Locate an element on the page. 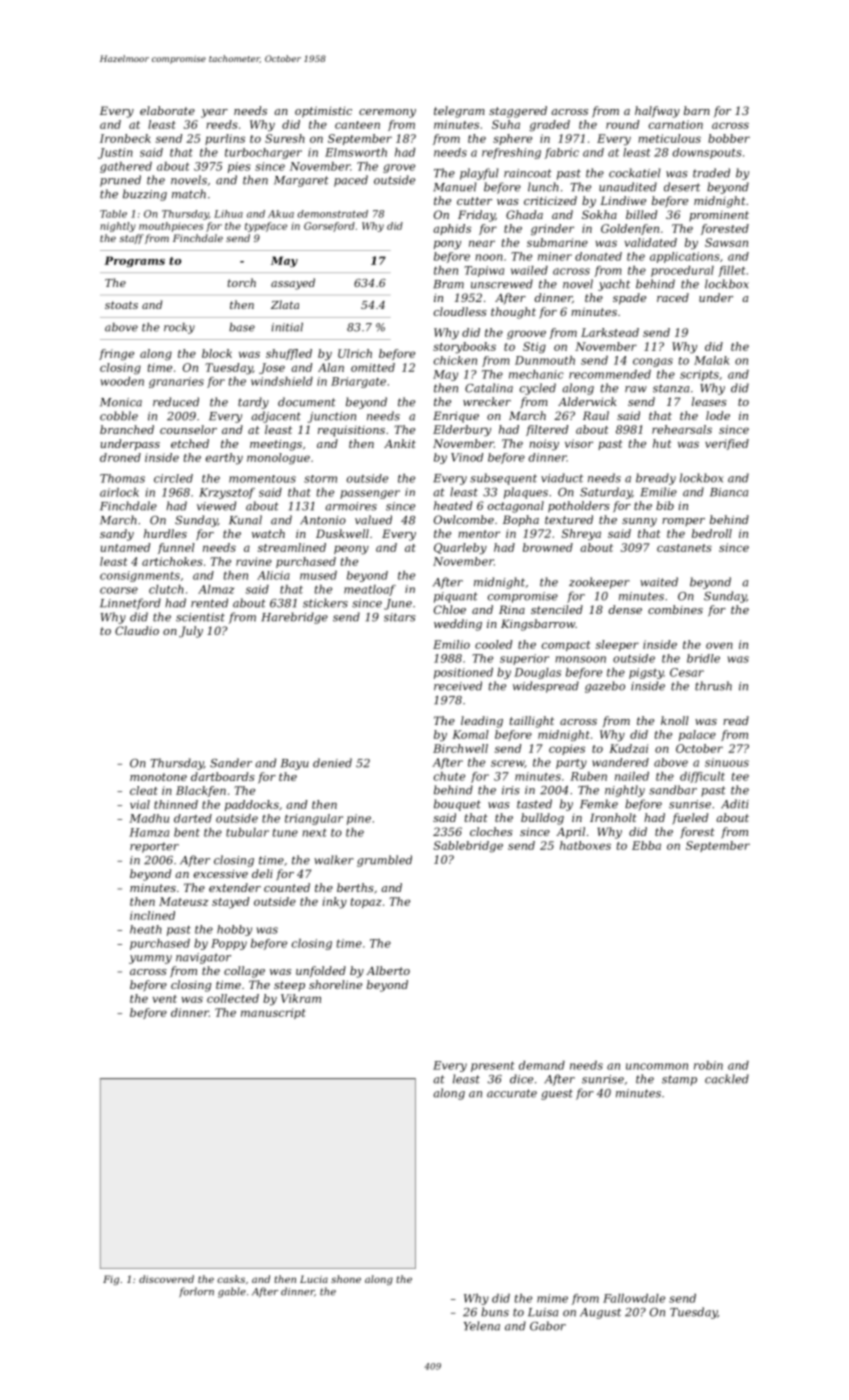 Image resolution: width=849 pixels, height=1400 pixels. peony is located at coordinates (351, 550).
